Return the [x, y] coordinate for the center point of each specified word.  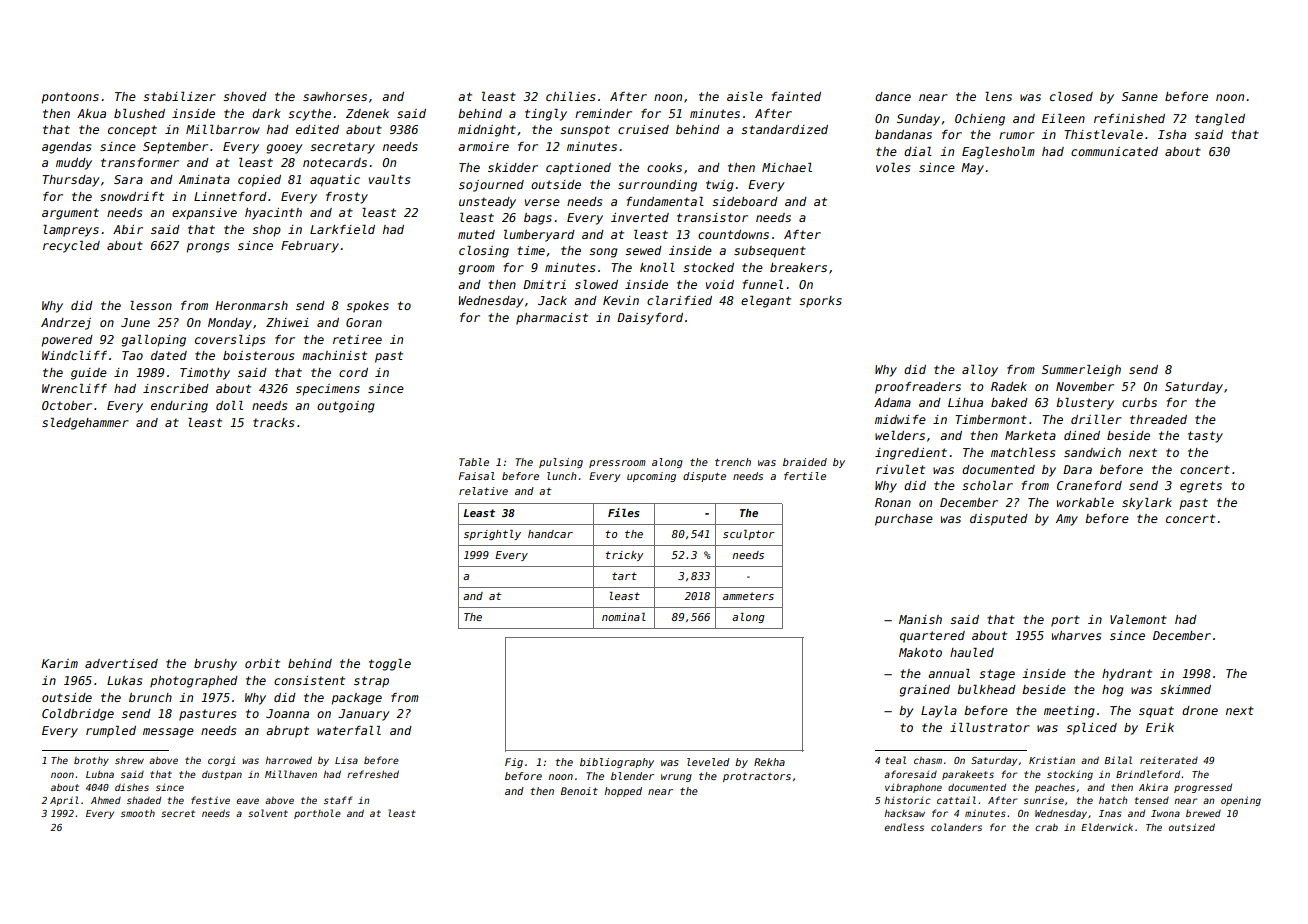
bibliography [617, 763]
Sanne [1140, 96]
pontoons [70, 98]
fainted [796, 96]
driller [1096, 419]
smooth [138, 813]
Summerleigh [1081, 371]
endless [904, 827]
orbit [262, 663]
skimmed [1185, 689]
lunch [562, 476]
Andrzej [66, 324]
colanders [956, 827]
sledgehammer [85, 424]
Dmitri [544, 284]
